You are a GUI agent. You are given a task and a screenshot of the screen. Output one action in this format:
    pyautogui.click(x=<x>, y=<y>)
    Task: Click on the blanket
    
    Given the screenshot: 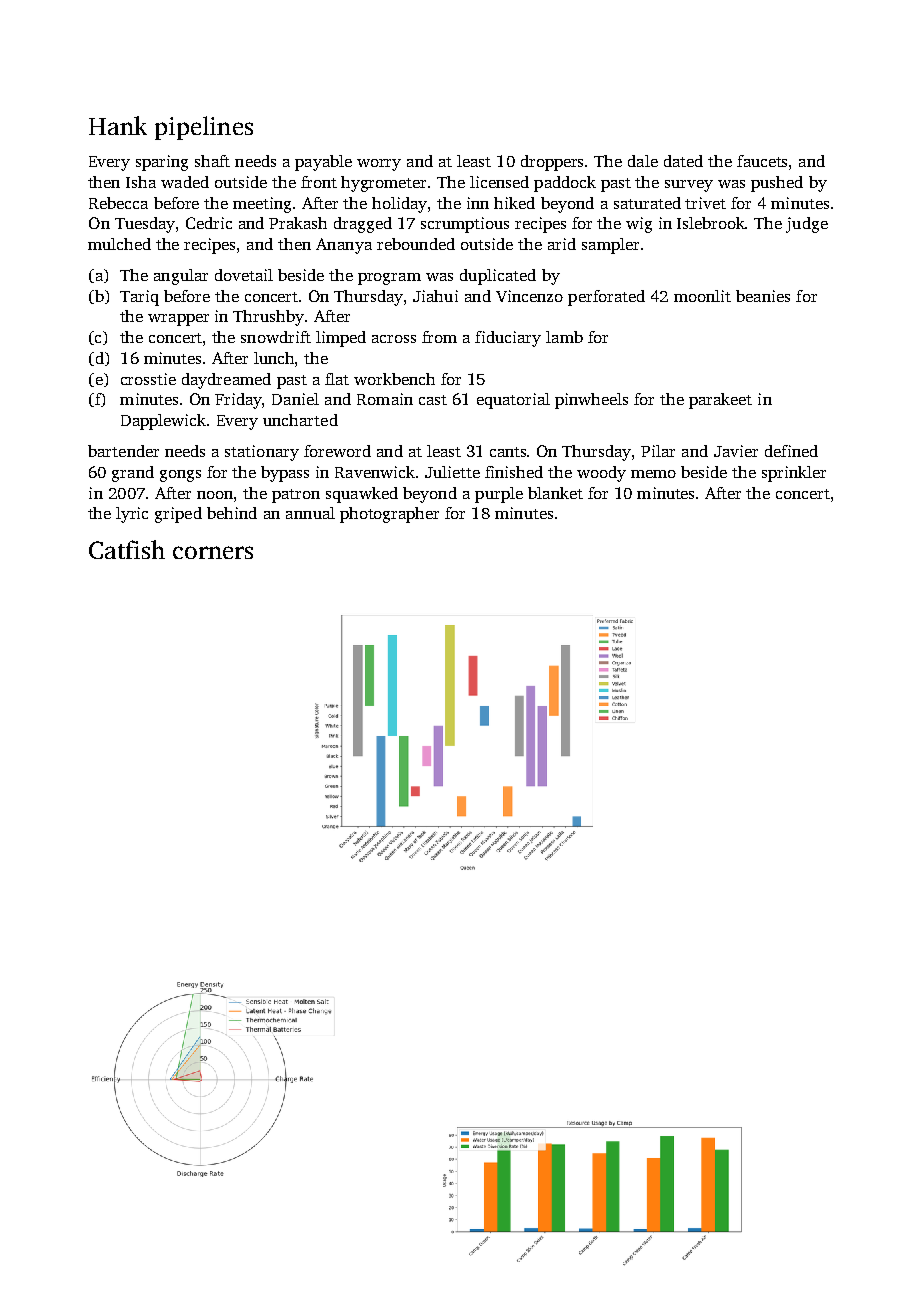 What is the action you would take?
    pyautogui.click(x=555, y=493)
